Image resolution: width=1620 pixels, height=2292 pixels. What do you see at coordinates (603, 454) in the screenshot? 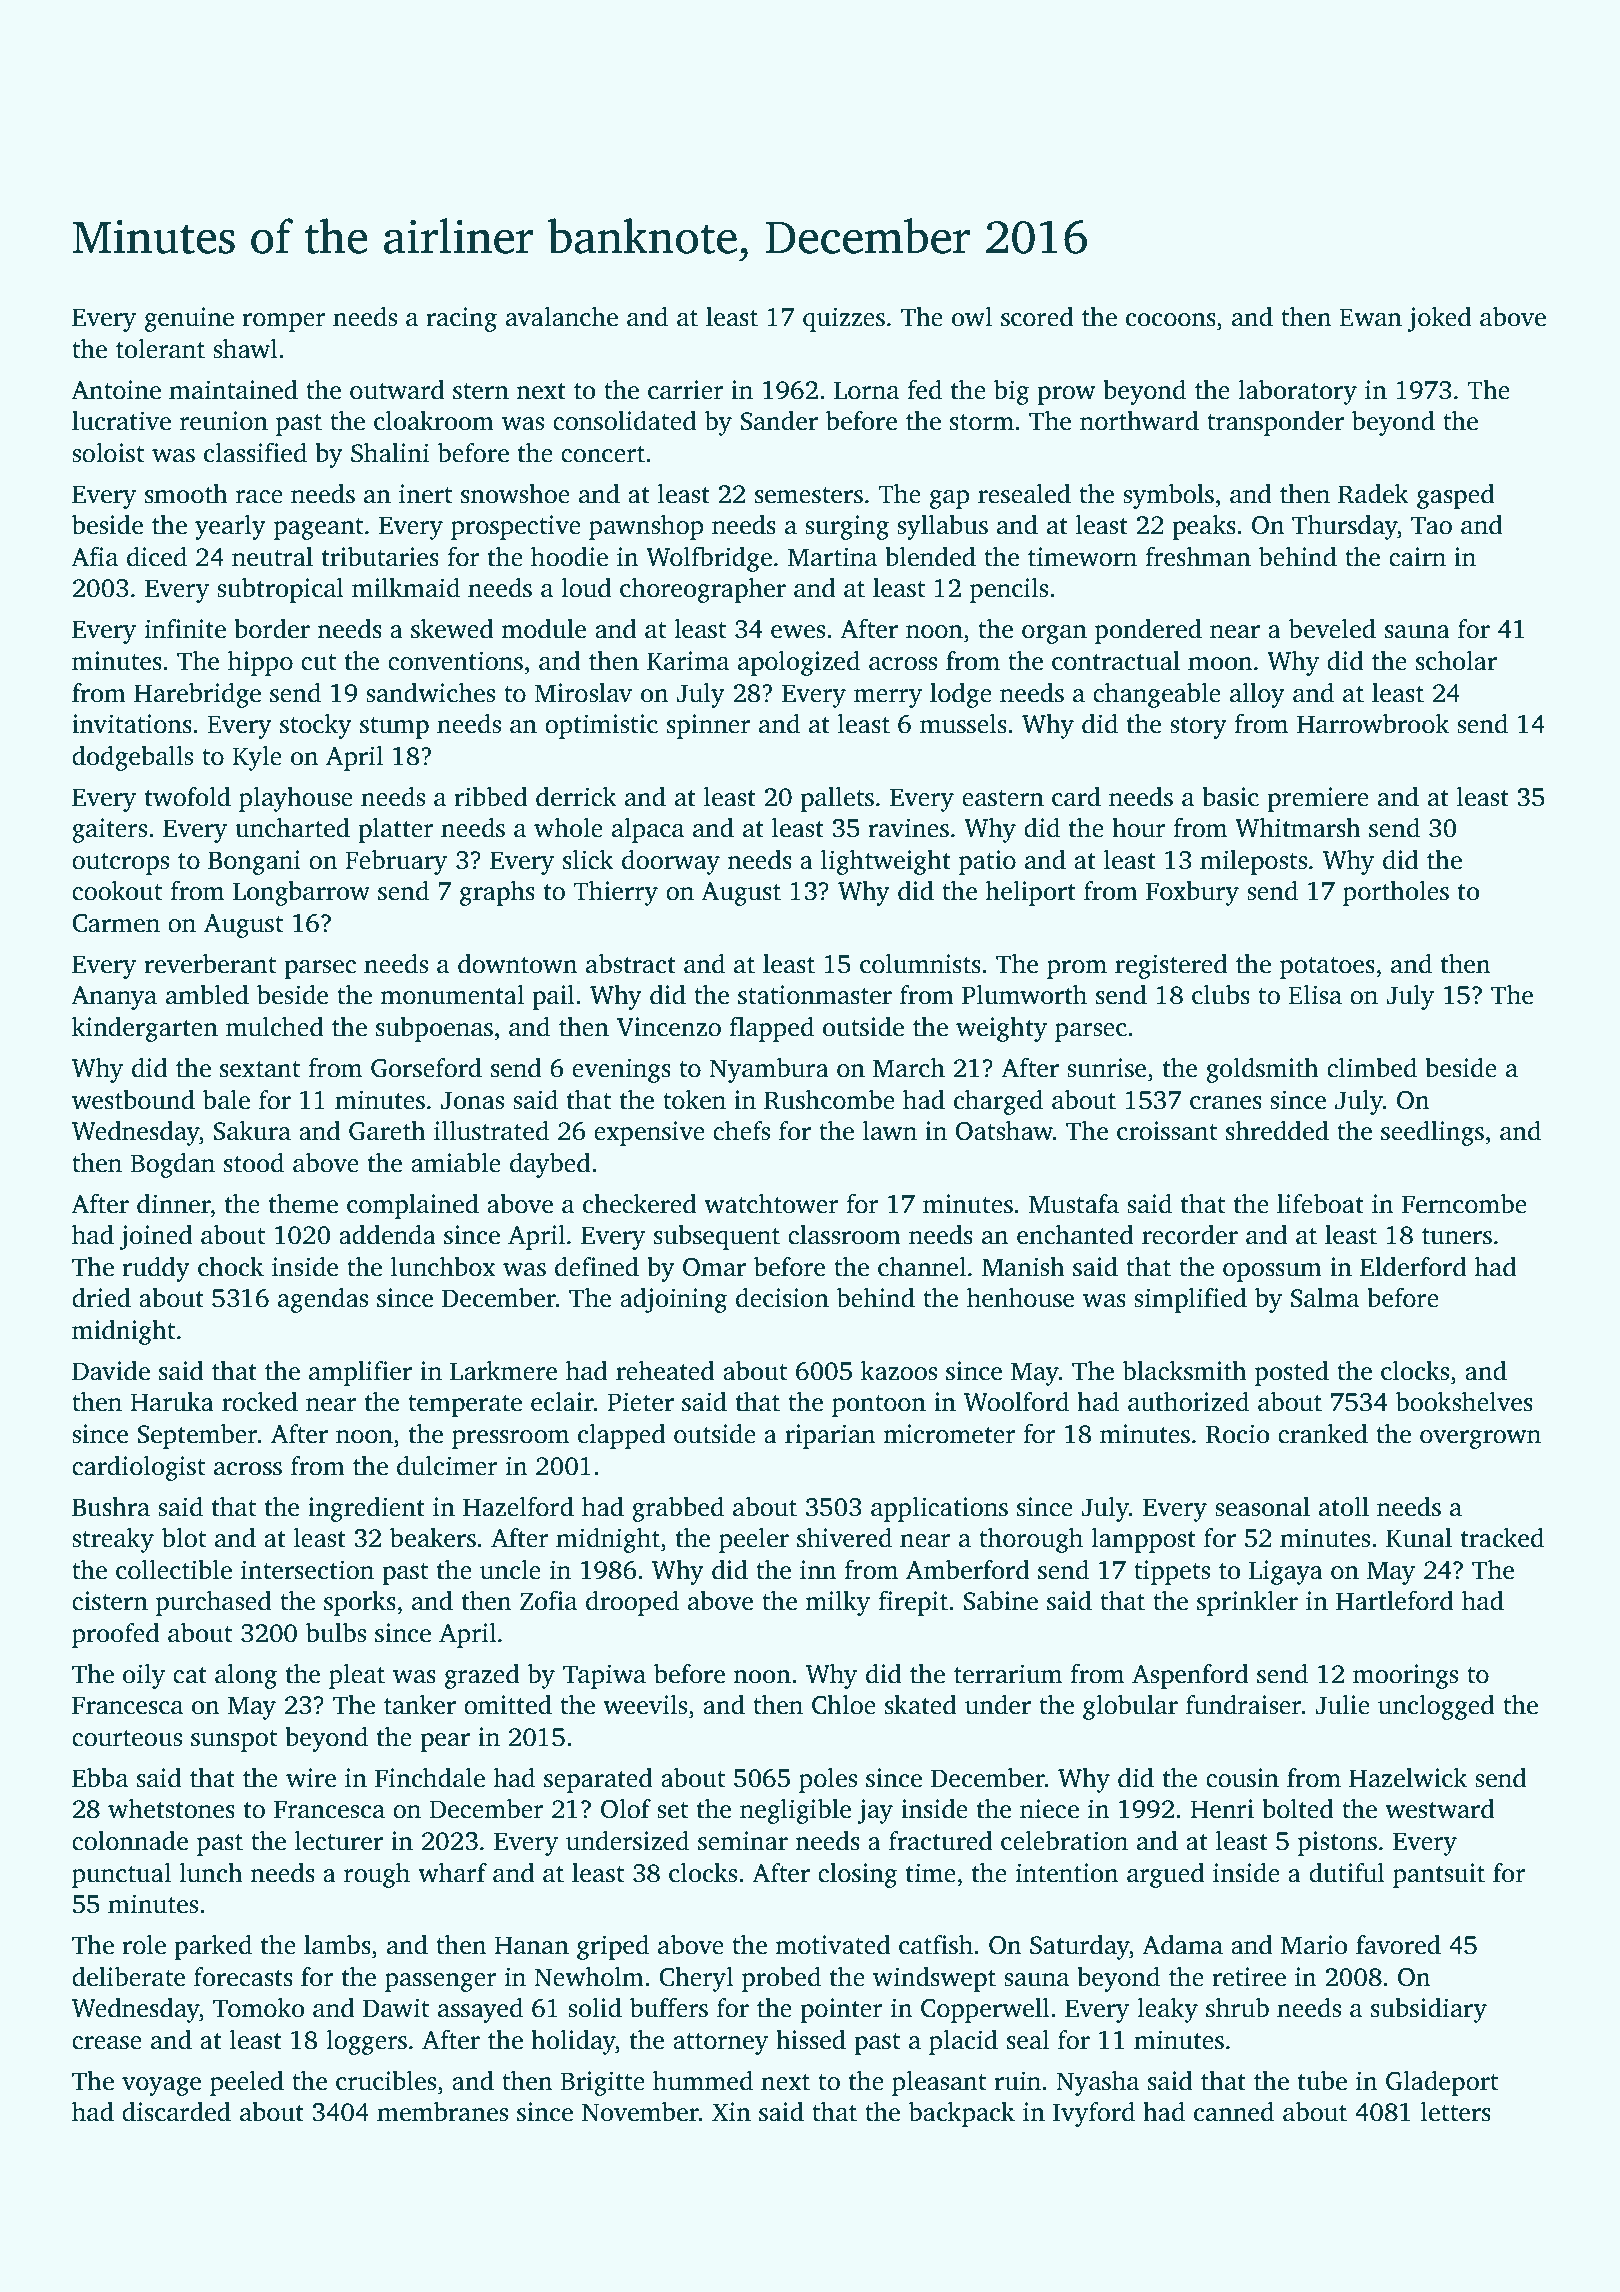
I see `concert` at bounding box center [603, 454].
